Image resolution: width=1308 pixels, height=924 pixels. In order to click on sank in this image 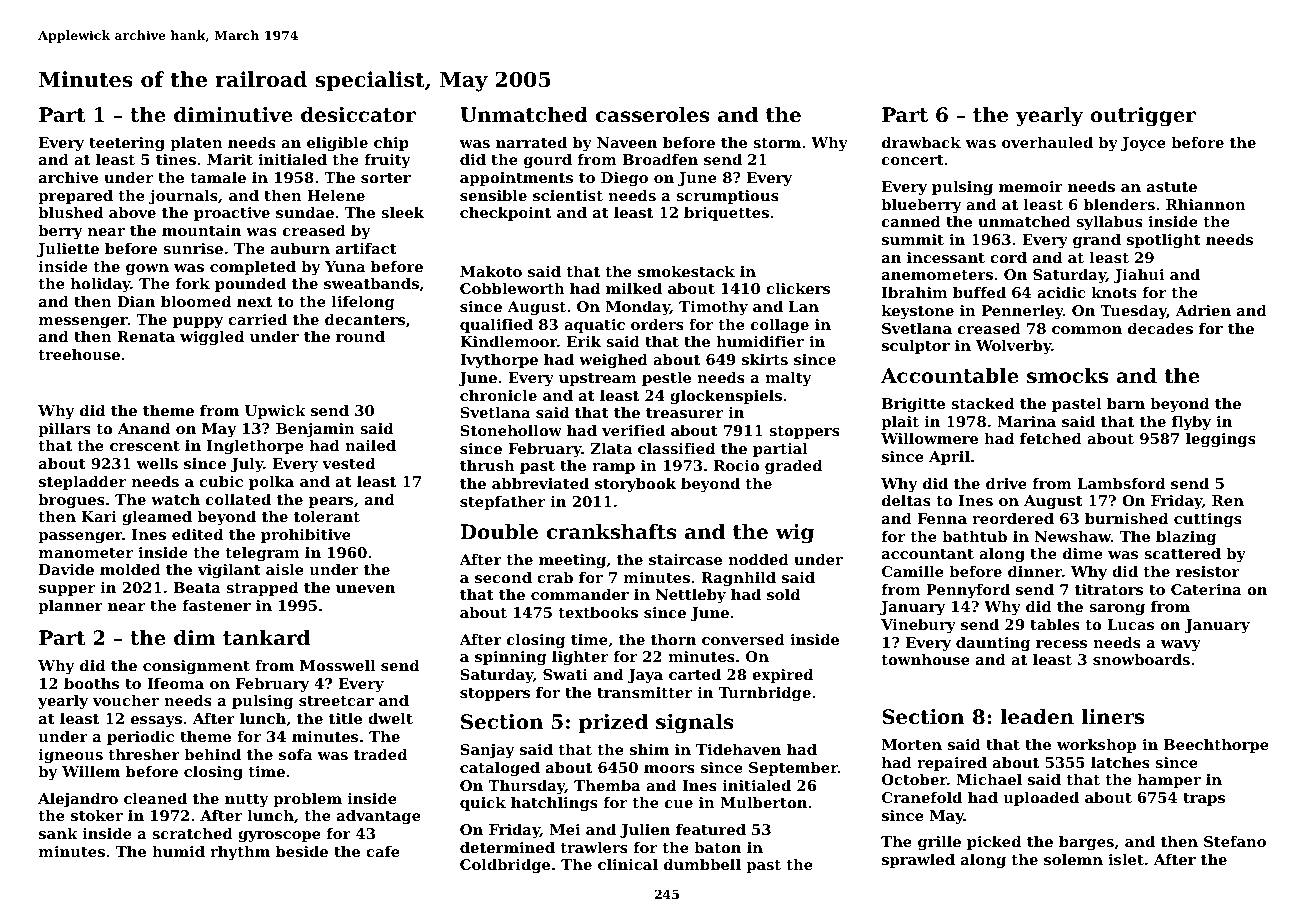, I will do `click(58, 833)`.
